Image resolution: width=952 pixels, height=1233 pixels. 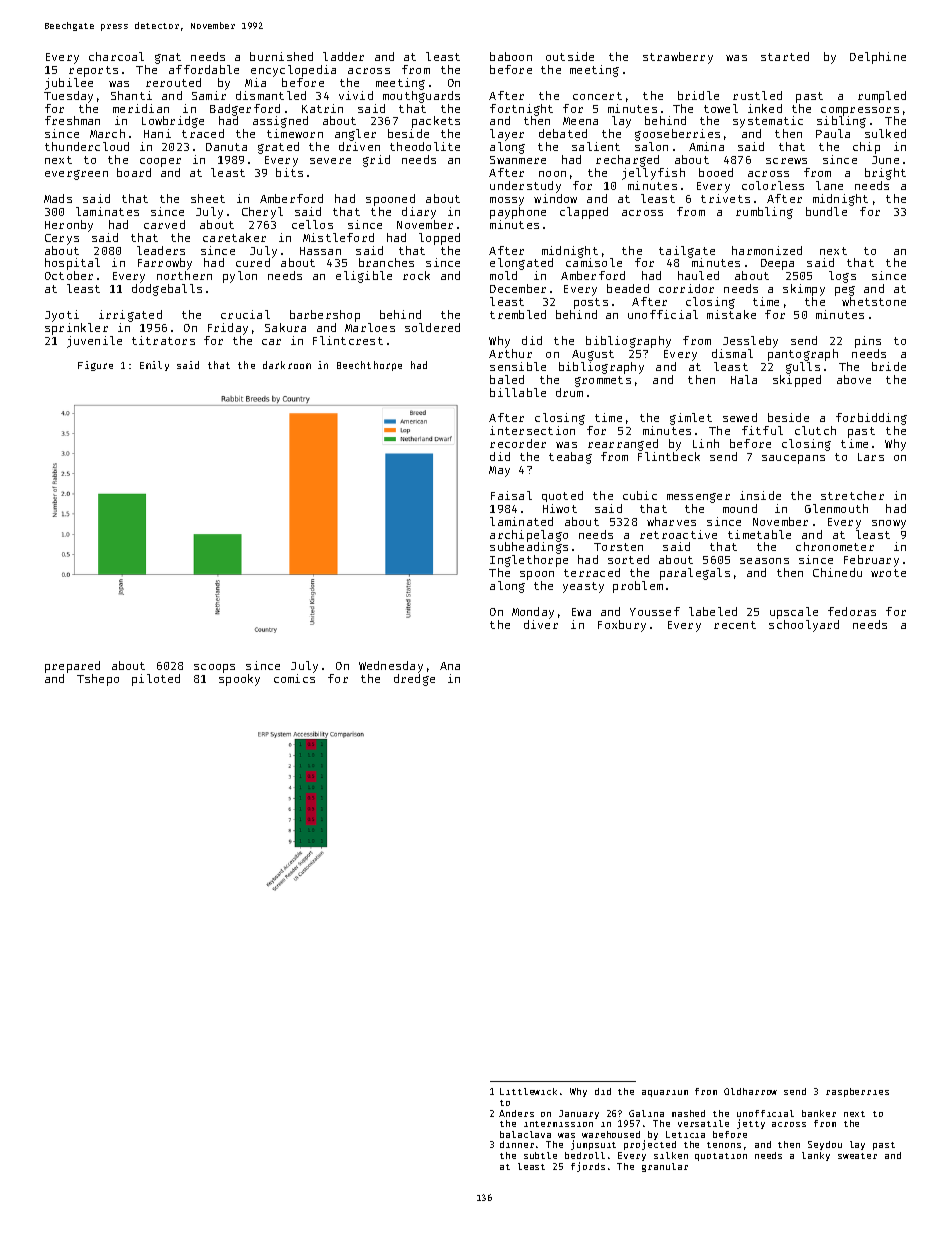 What do you see at coordinates (98, 680) in the document?
I see `Tshepo` at bounding box center [98, 680].
